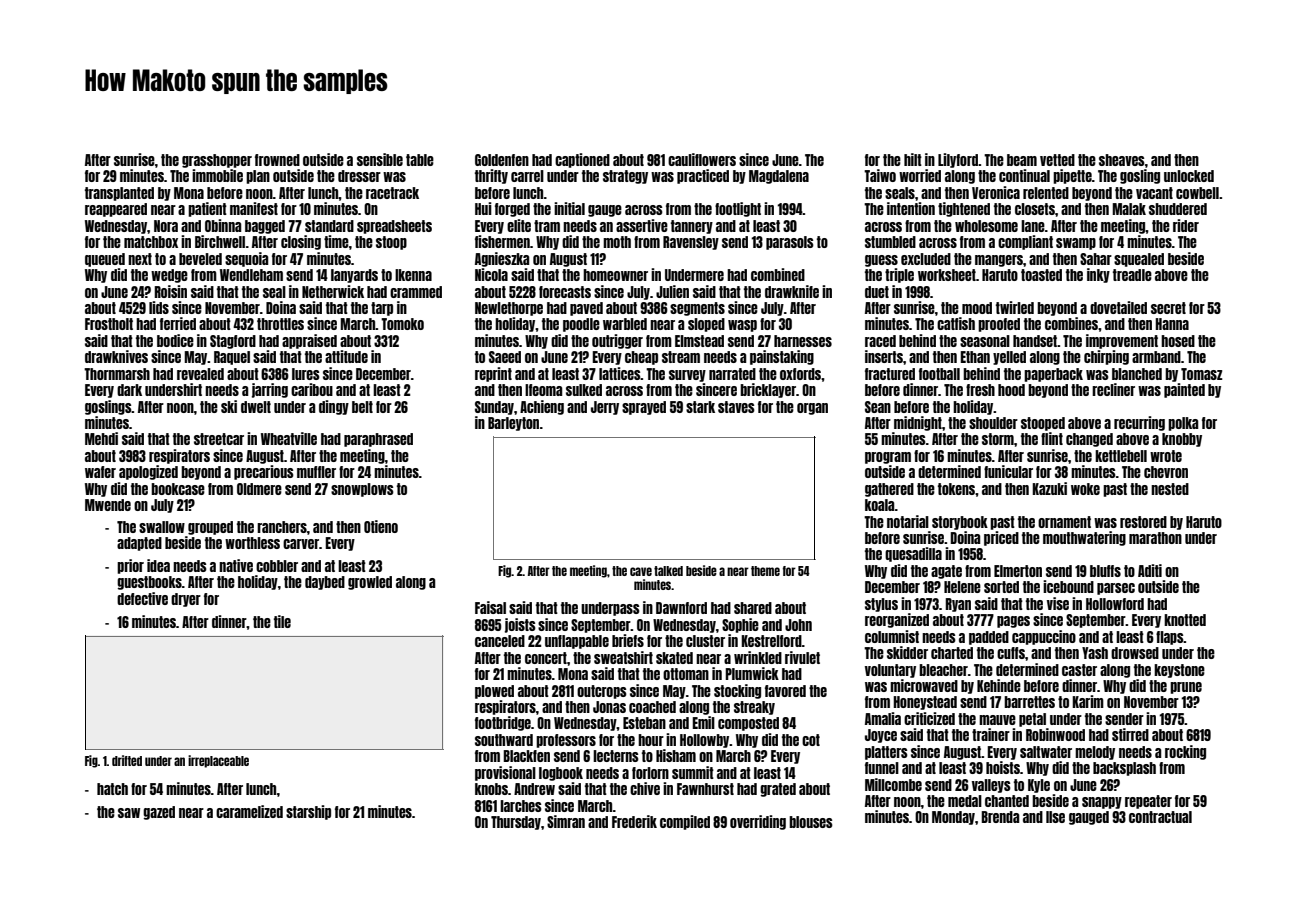 Image resolution: width=1308 pixels, height=924 pixels. I want to click on irreplaceable, so click(218, 761).
